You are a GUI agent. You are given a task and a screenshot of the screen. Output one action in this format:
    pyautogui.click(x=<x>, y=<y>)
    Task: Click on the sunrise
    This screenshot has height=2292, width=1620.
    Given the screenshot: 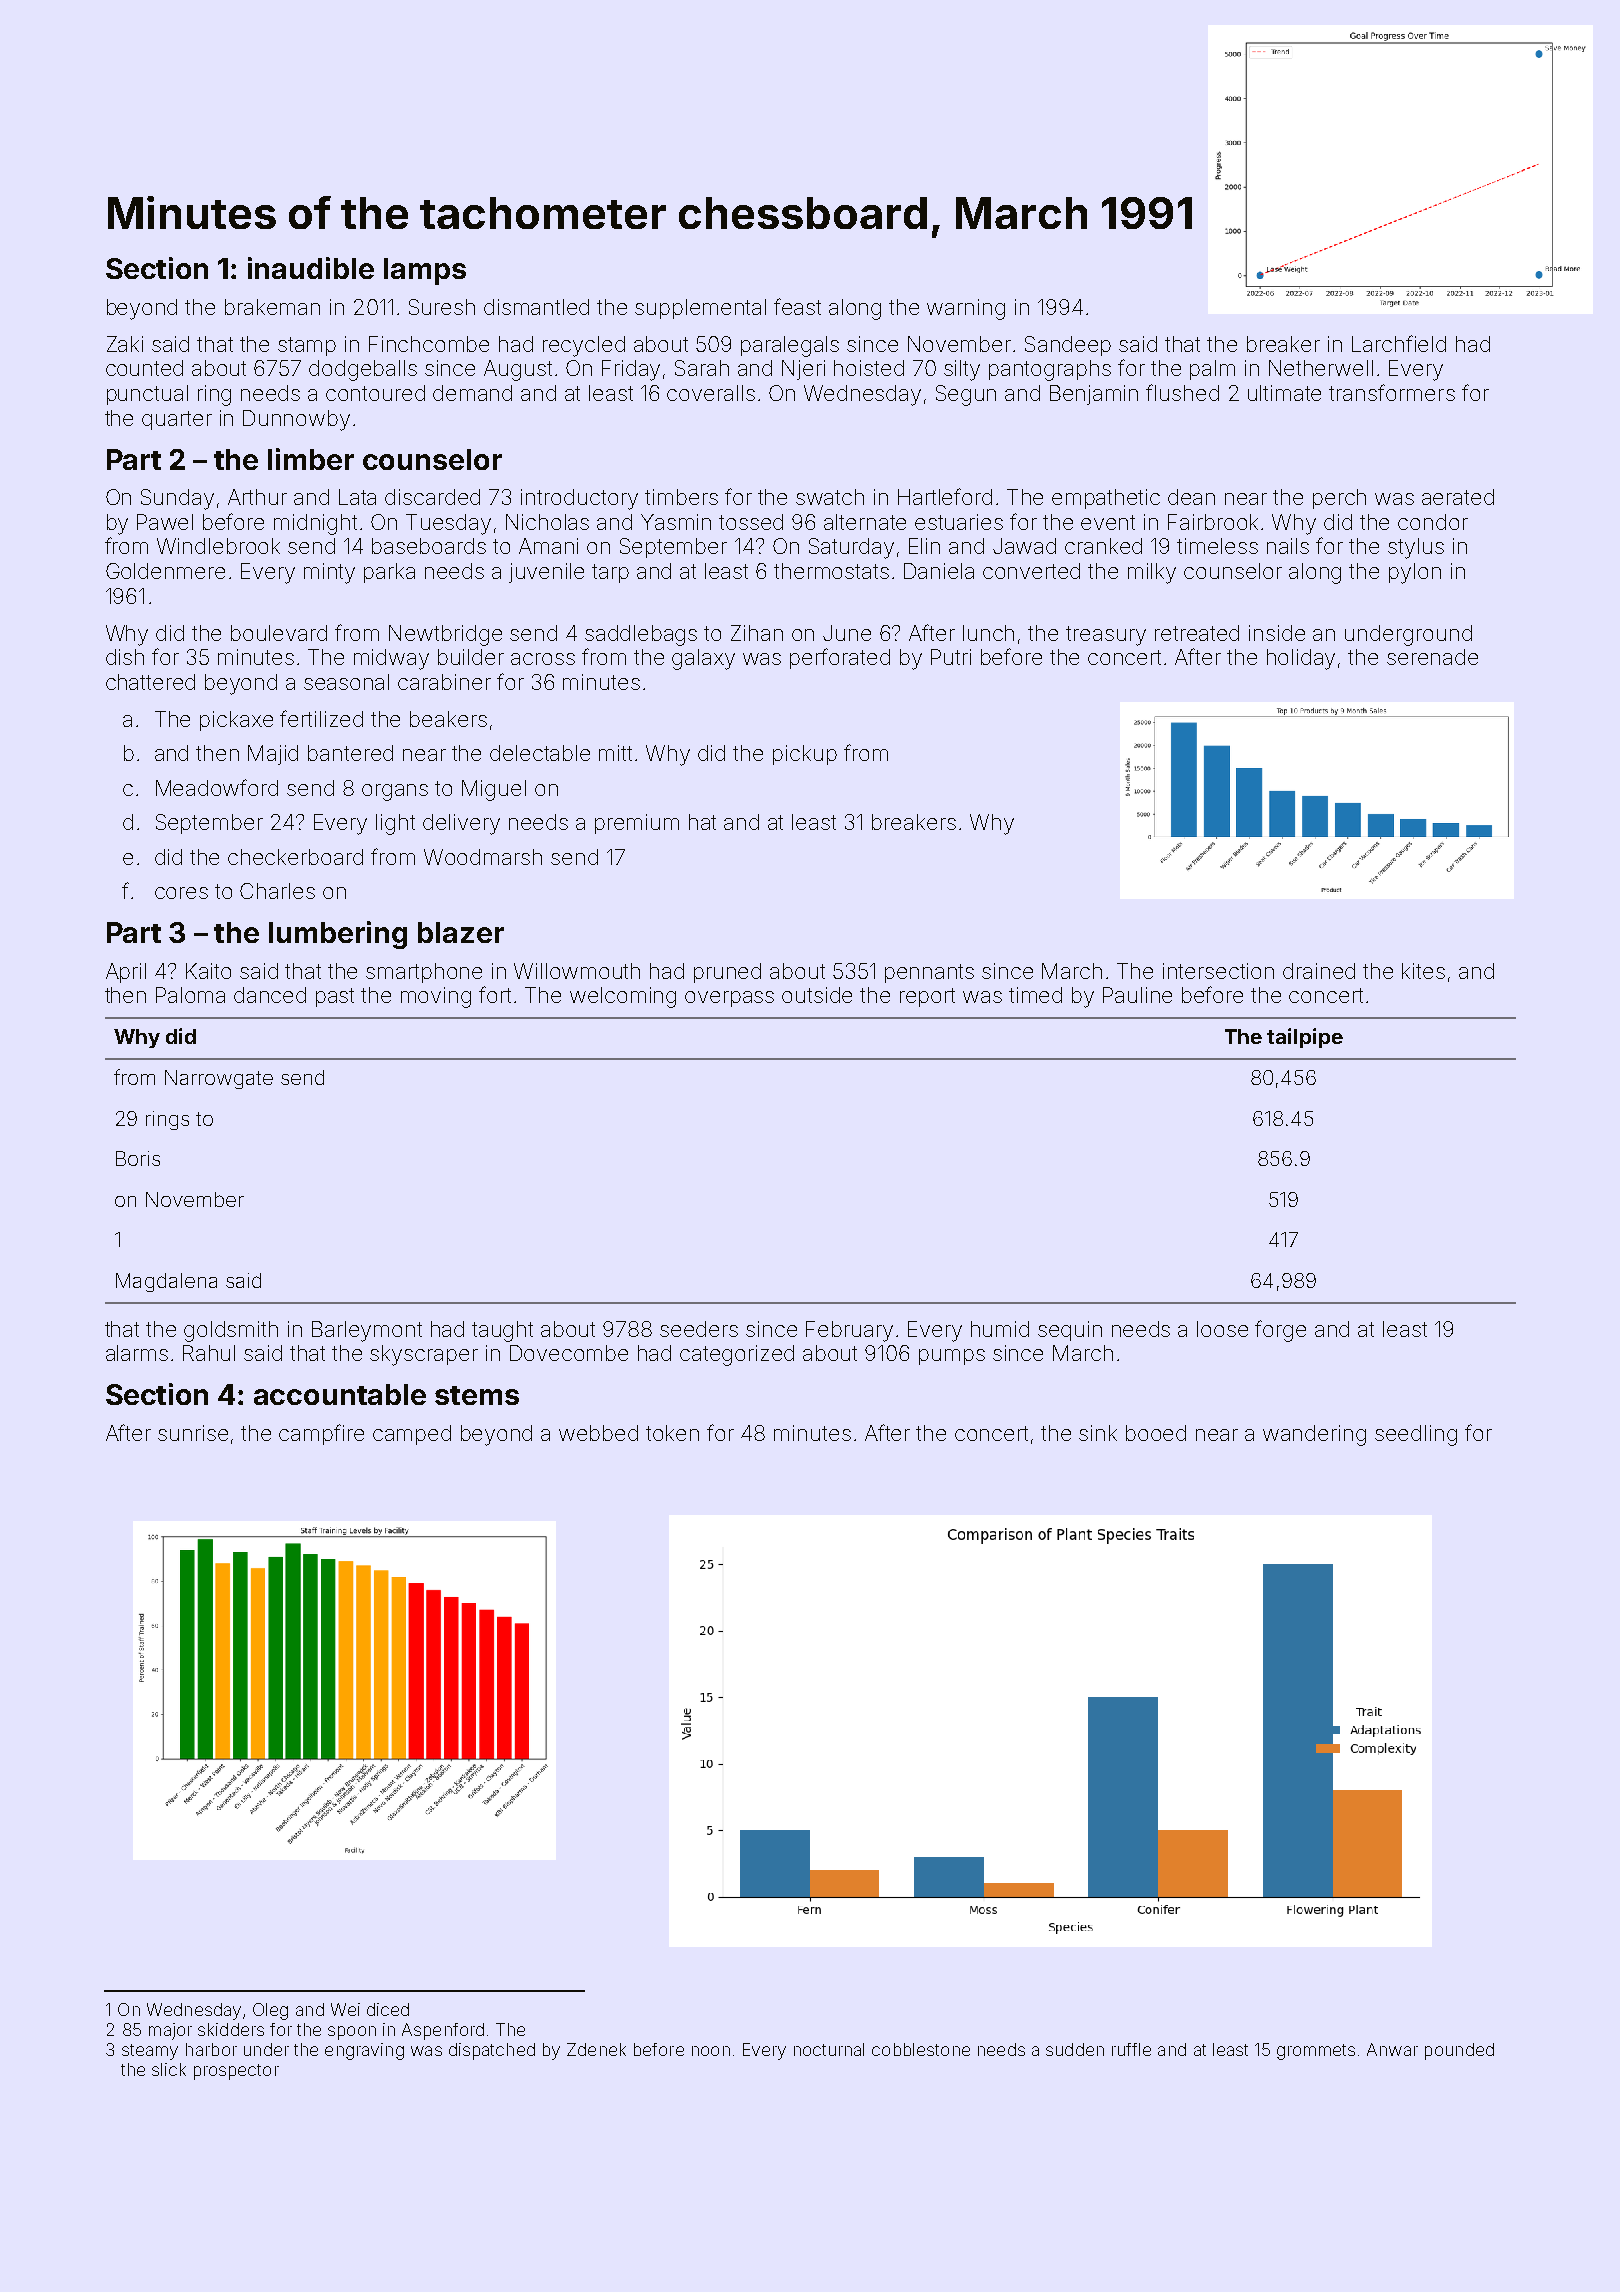 What is the action you would take?
    pyautogui.click(x=193, y=1433)
